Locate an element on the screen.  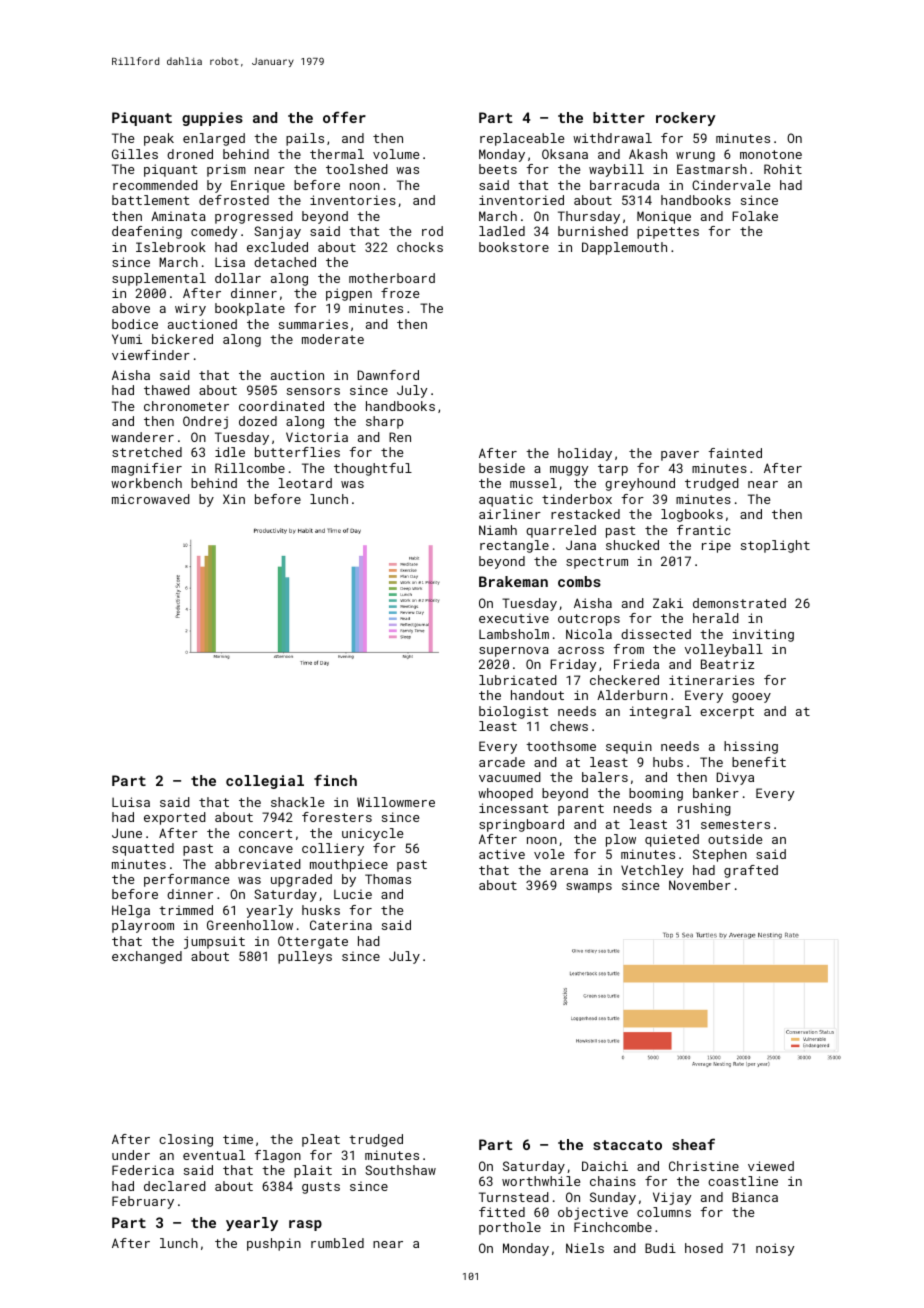
noisy is located at coordinates (775, 1249).
